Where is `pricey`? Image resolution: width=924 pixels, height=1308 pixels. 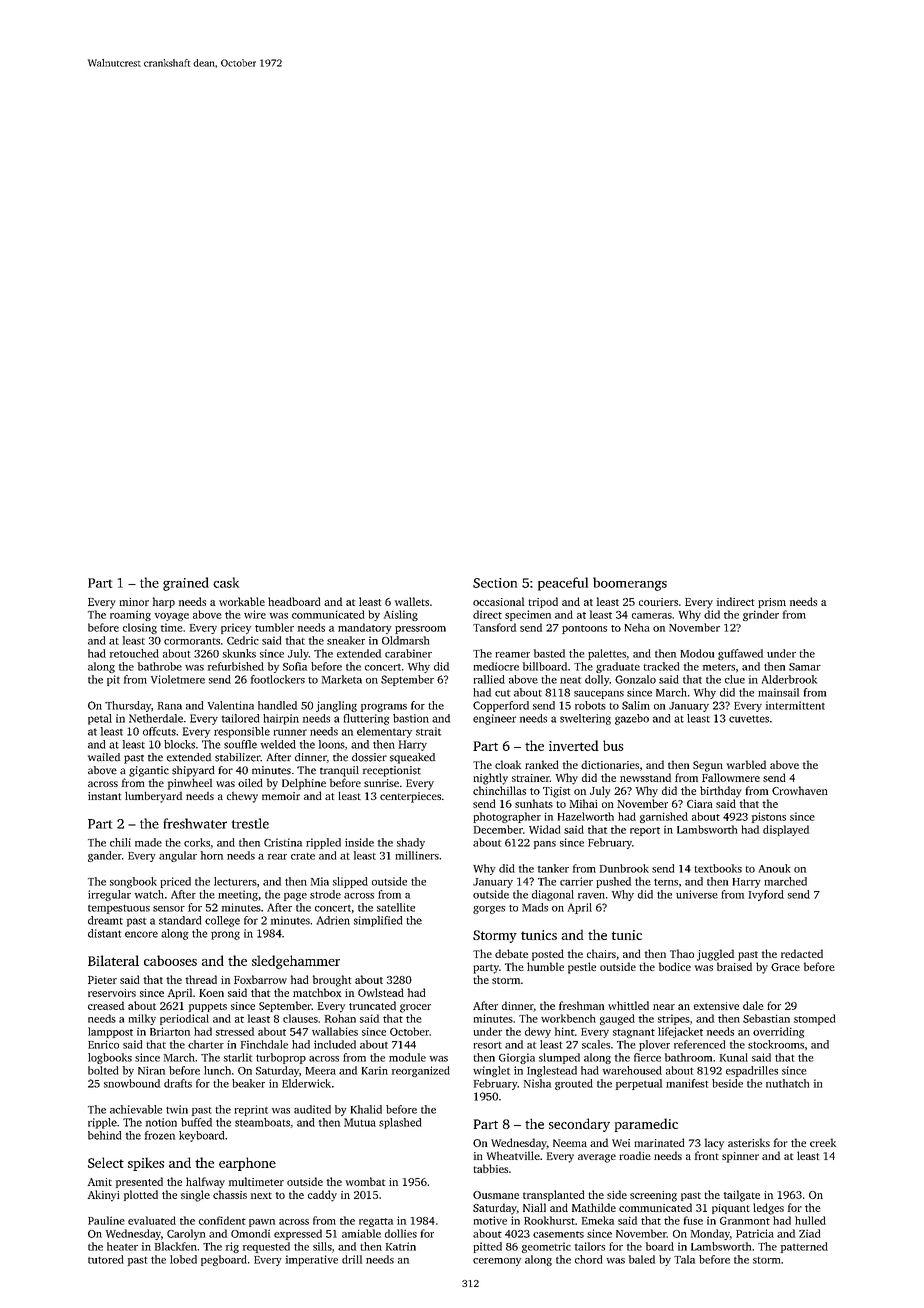 pricey is located at coordinates (236, 628).
